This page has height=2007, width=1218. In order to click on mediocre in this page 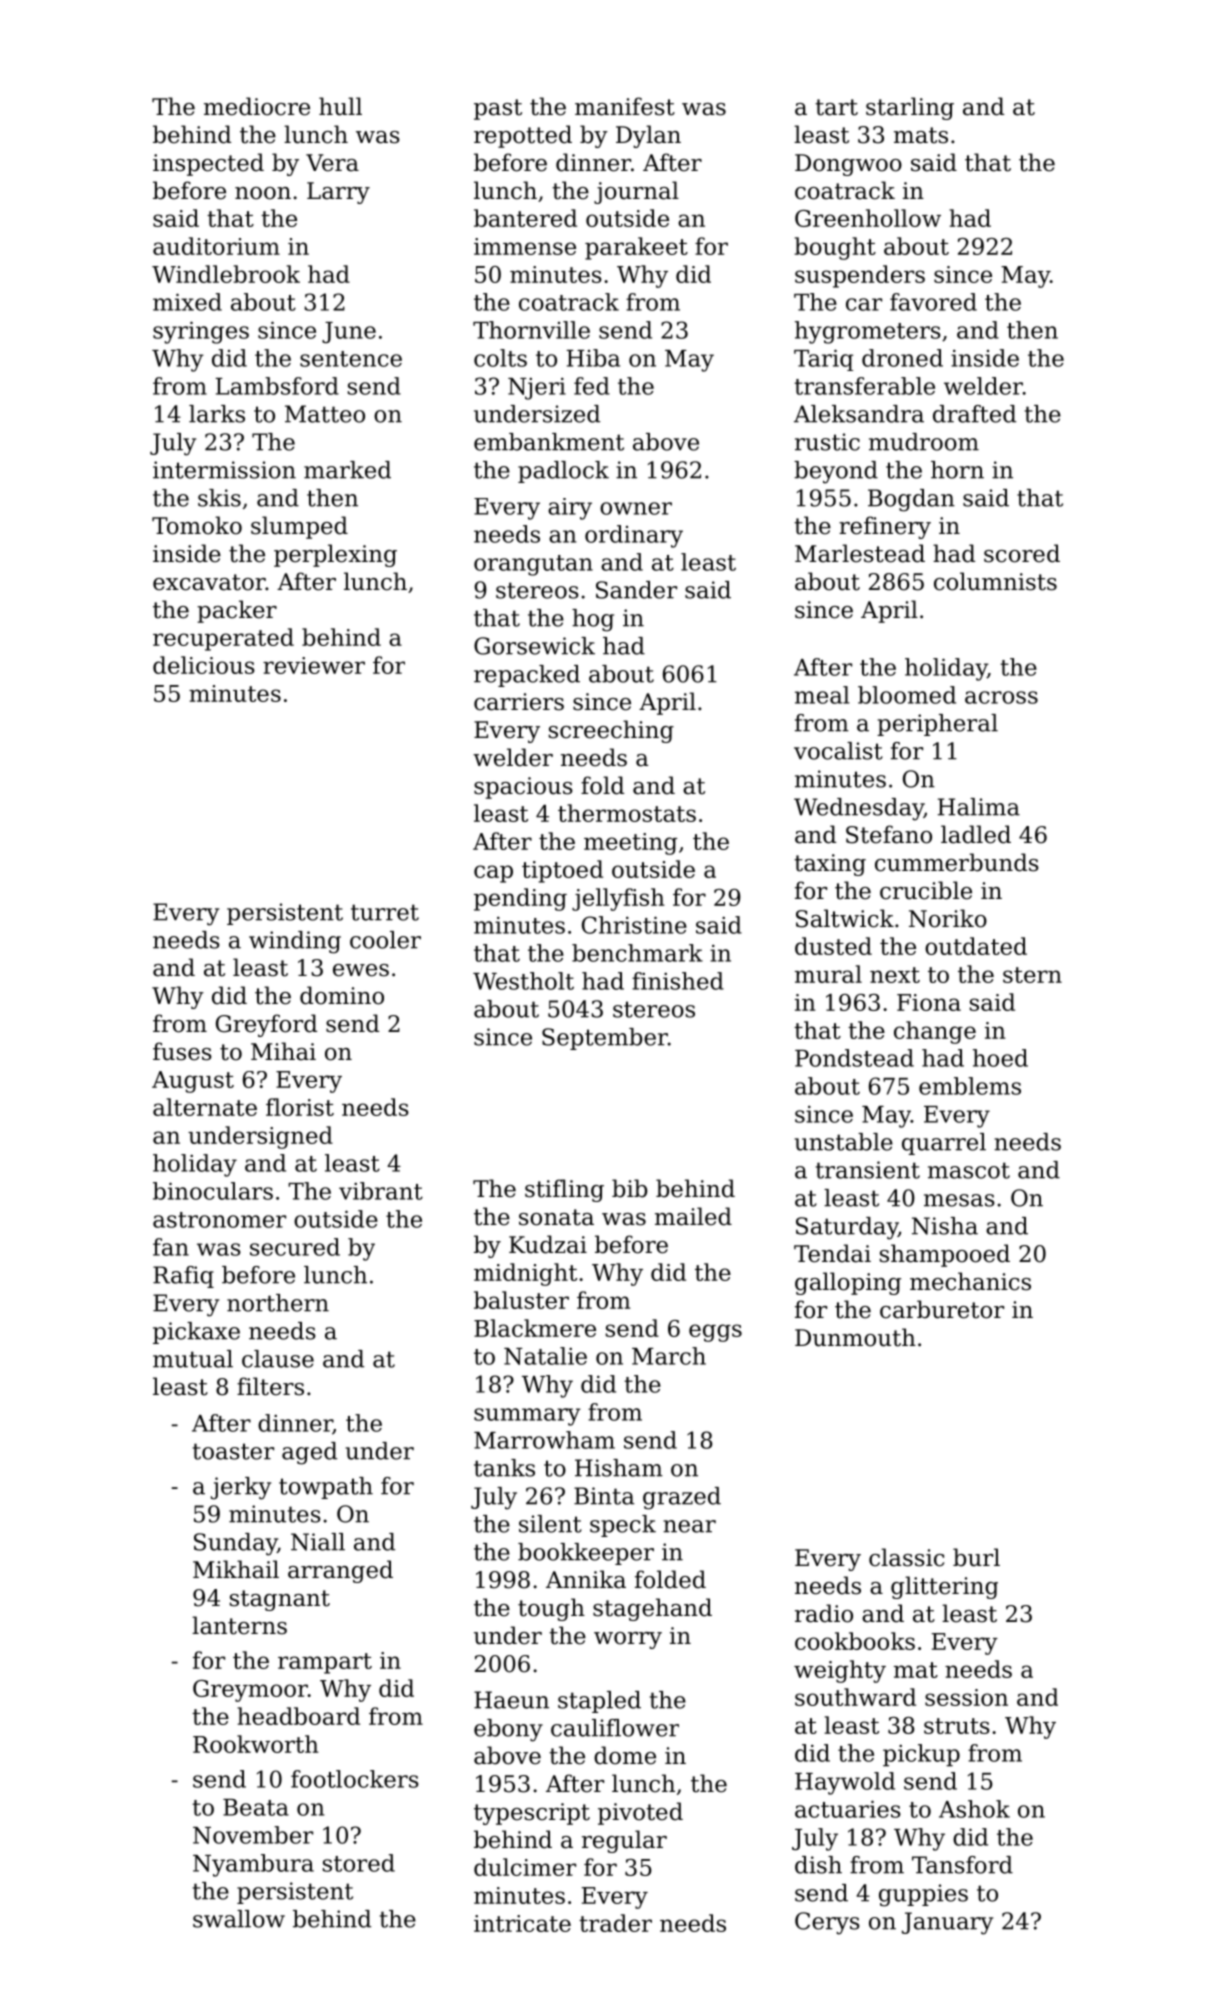, I will do `click(257, 106)`.
